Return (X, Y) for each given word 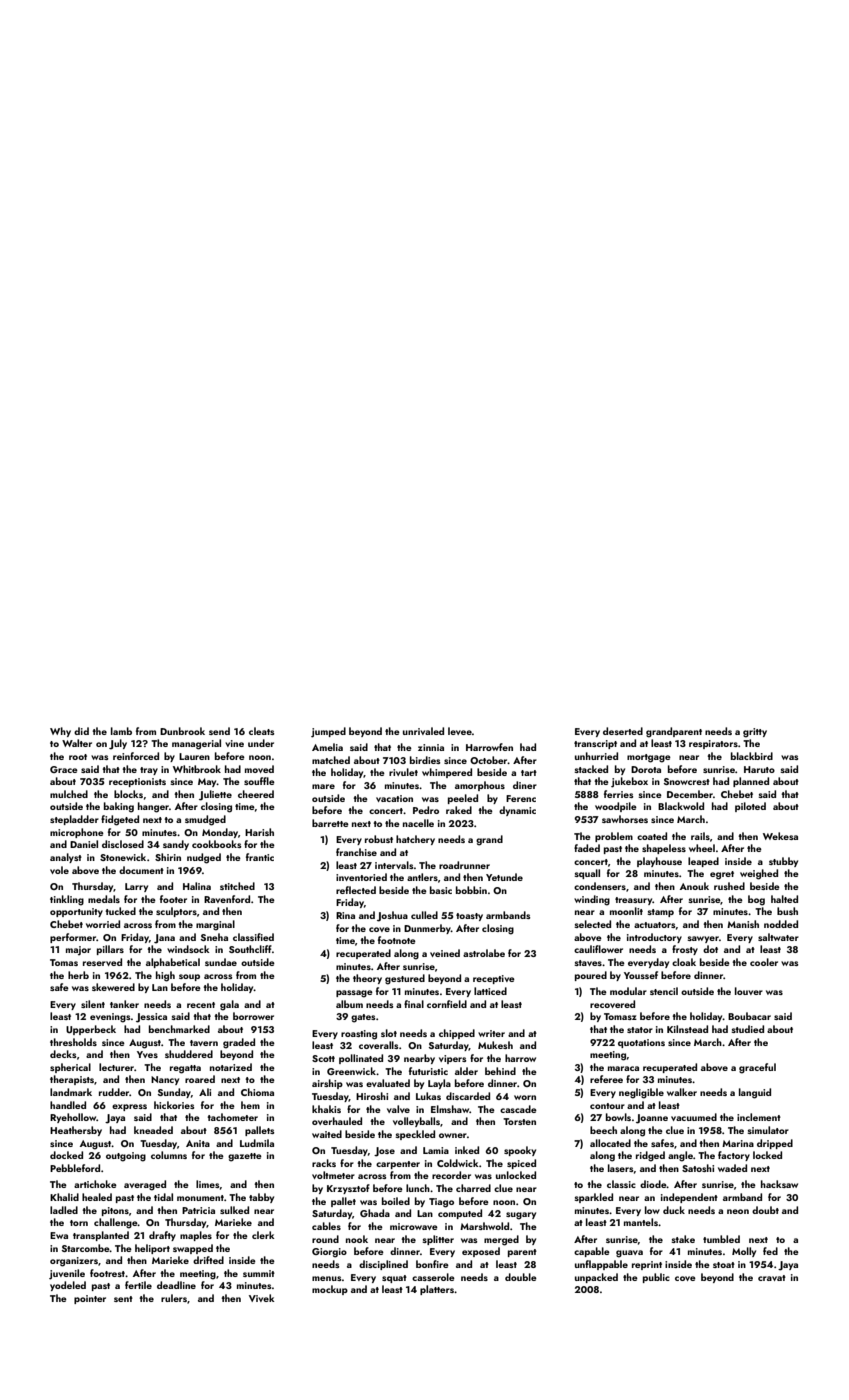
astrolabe (484, 953)
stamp (660, 913)
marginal (215, 925)
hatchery (415, 840)
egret (722, 875)
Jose (384, 1152)
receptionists (137, 782)
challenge (116, 1223)
